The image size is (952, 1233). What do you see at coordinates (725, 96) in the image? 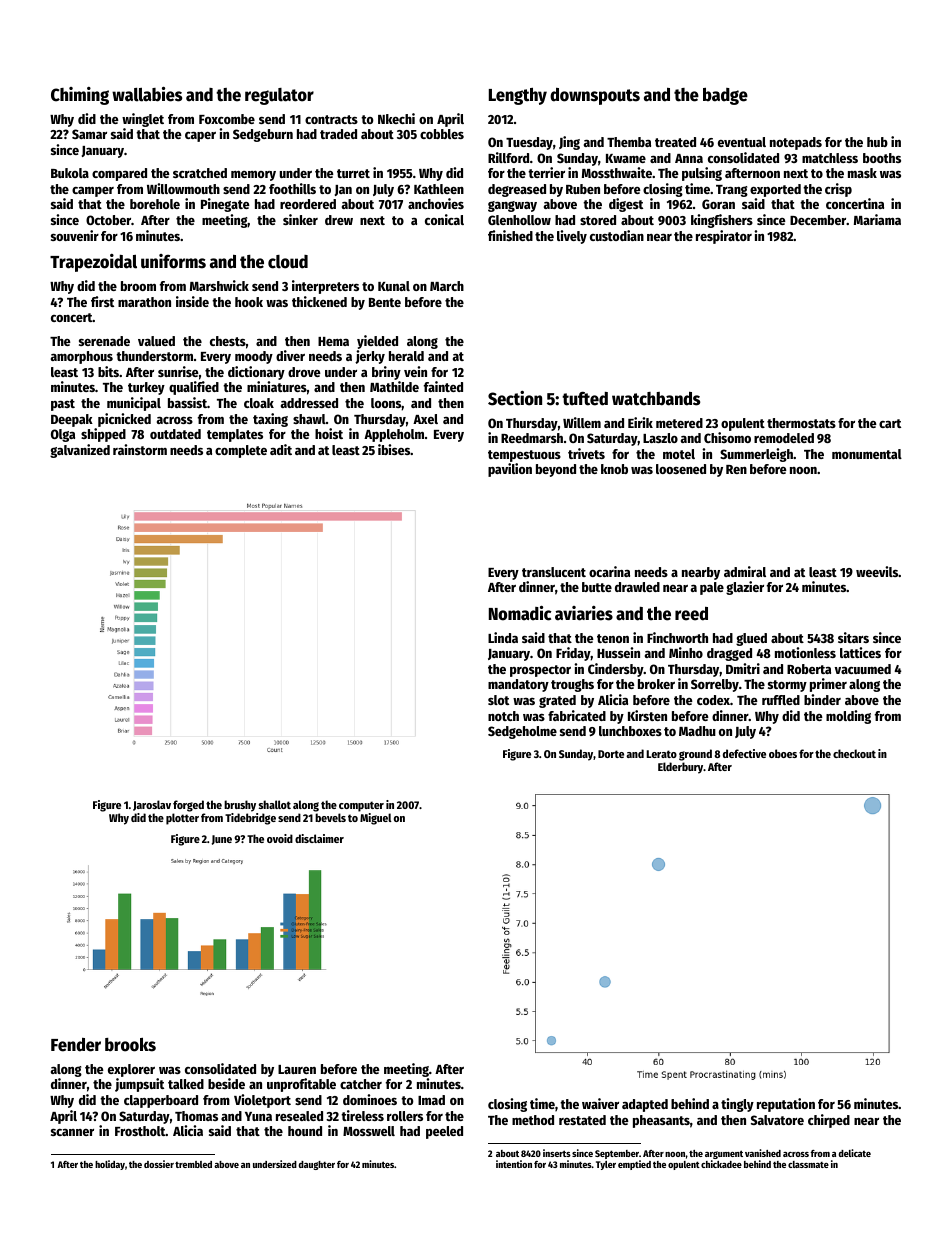
I see `badge` at bounding box center [725, 96].
